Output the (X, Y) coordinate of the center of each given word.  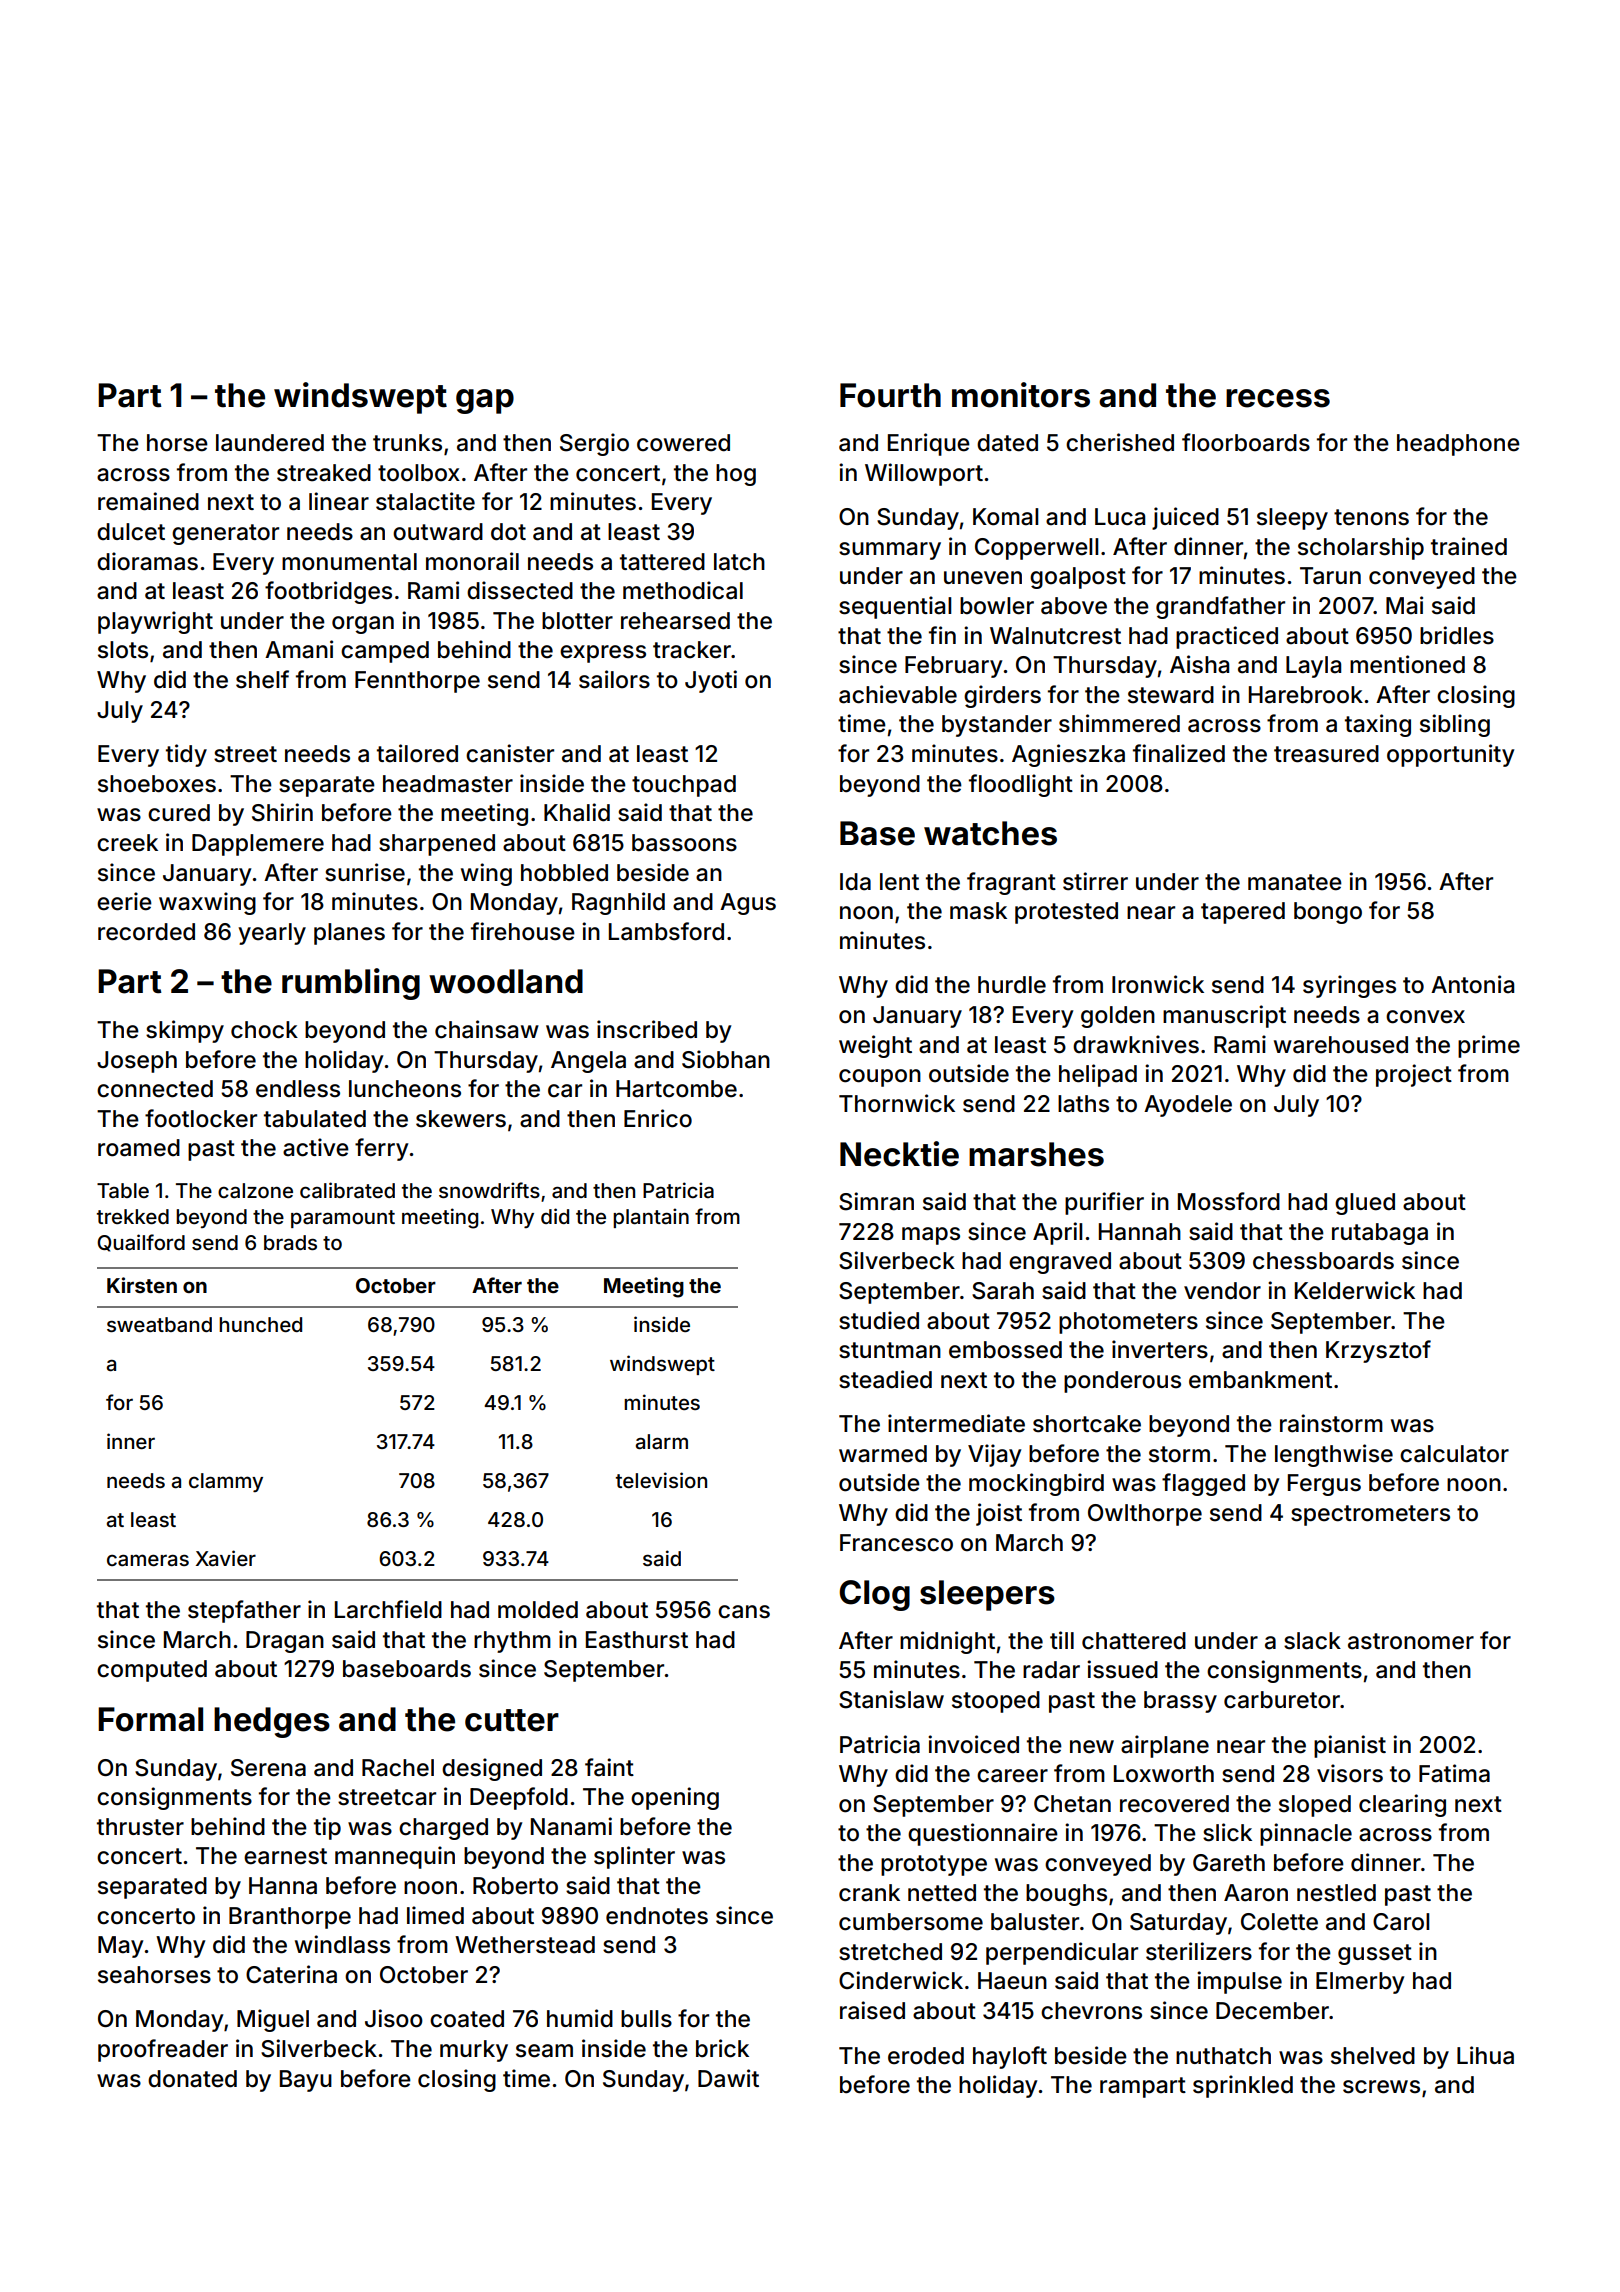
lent (899, 882)
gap (485, 401)
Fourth (890, 395)
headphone (1458, 445)
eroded (926, 2056)
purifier (1104, 1203)
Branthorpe (290, 1918)
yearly (272, 934)
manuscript (1224, 1016)
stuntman (890, 1350)
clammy (226, 1482)
